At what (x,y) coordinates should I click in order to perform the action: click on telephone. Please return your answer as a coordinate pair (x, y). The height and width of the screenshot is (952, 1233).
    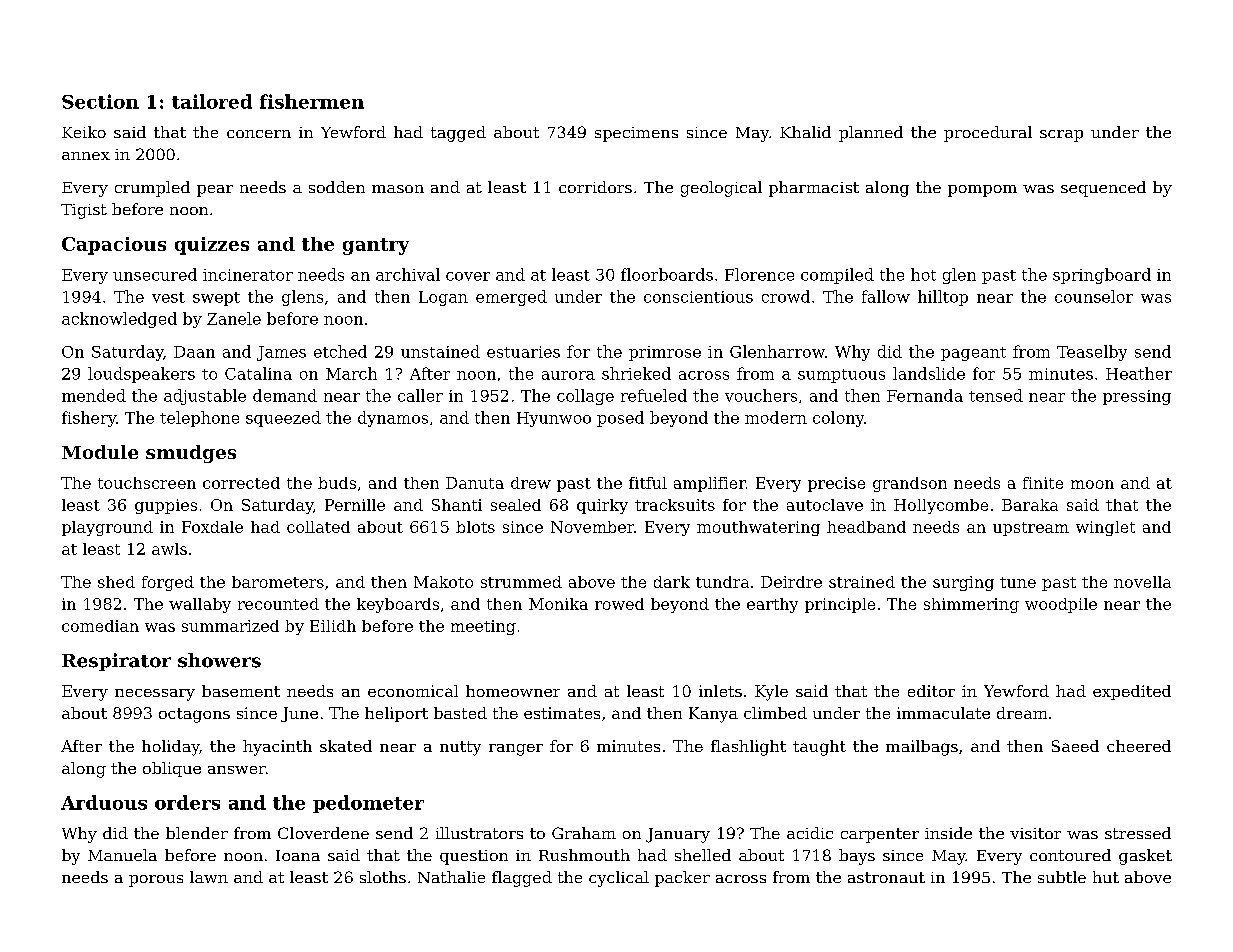
    Looking at the image, I should click on (199, 419).
